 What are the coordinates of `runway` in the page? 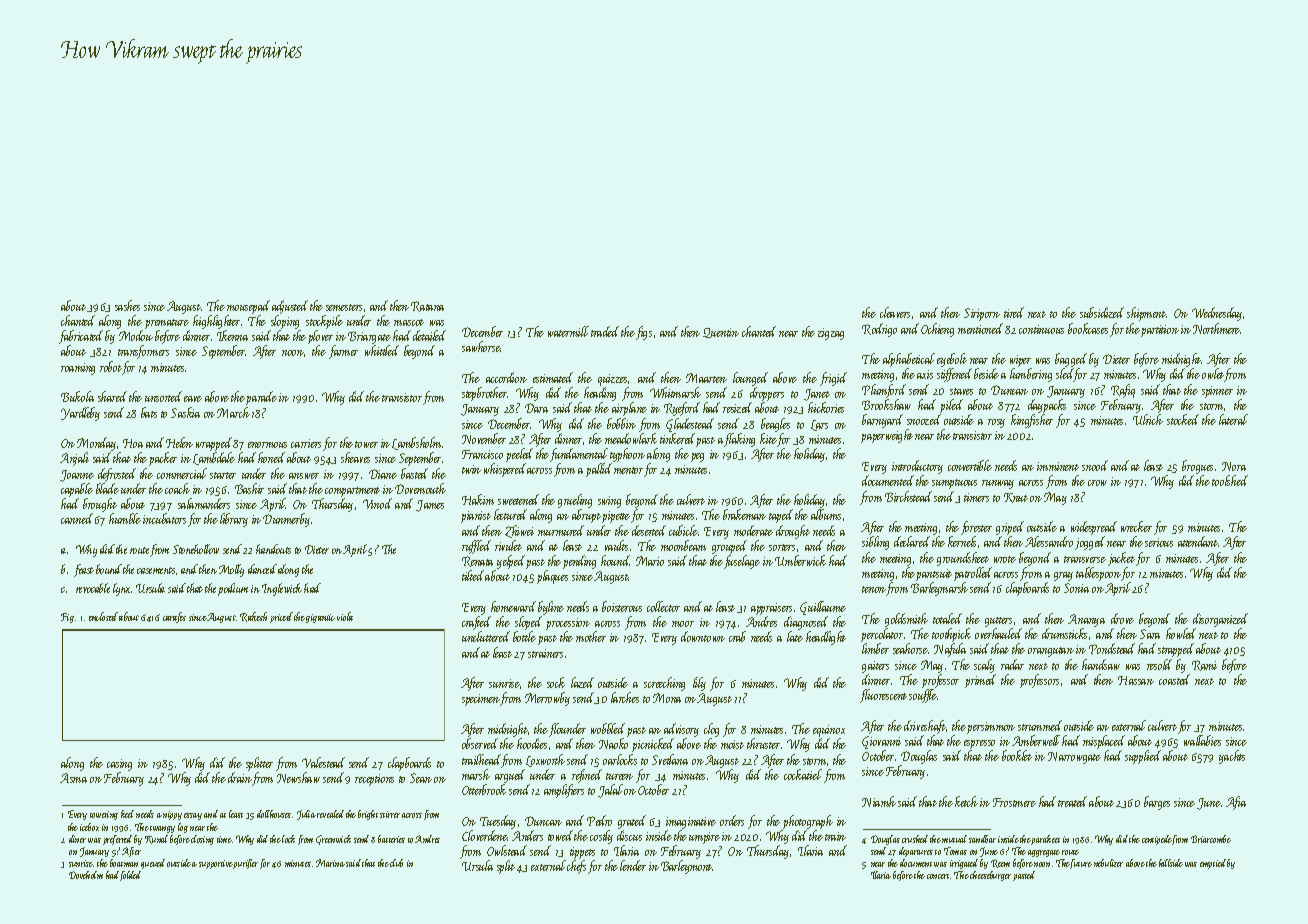 It's located at (998, 484).
